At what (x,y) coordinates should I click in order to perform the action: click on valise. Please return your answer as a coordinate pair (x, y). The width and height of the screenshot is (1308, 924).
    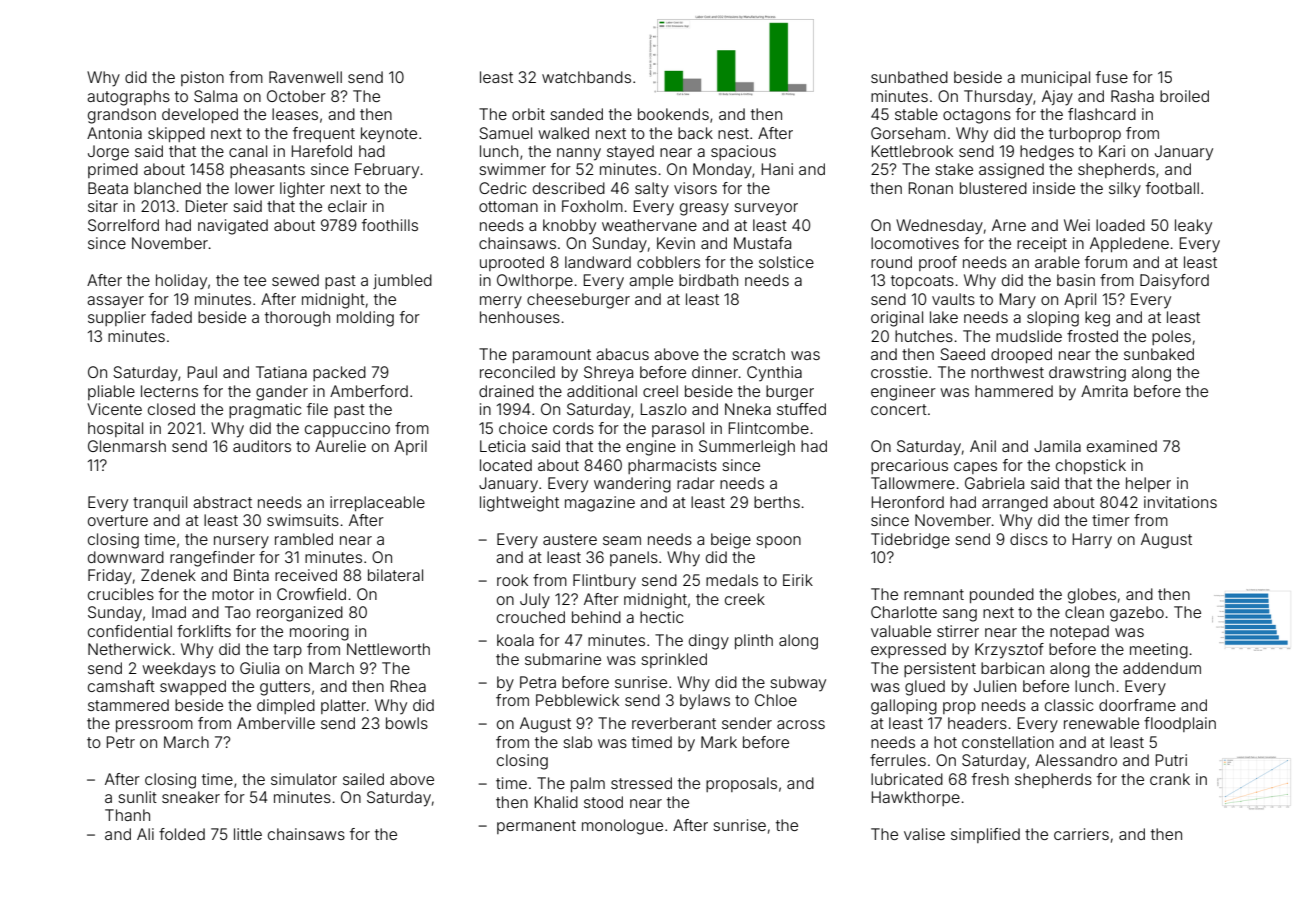
    Looking at the image, I should click on (924, 834).
